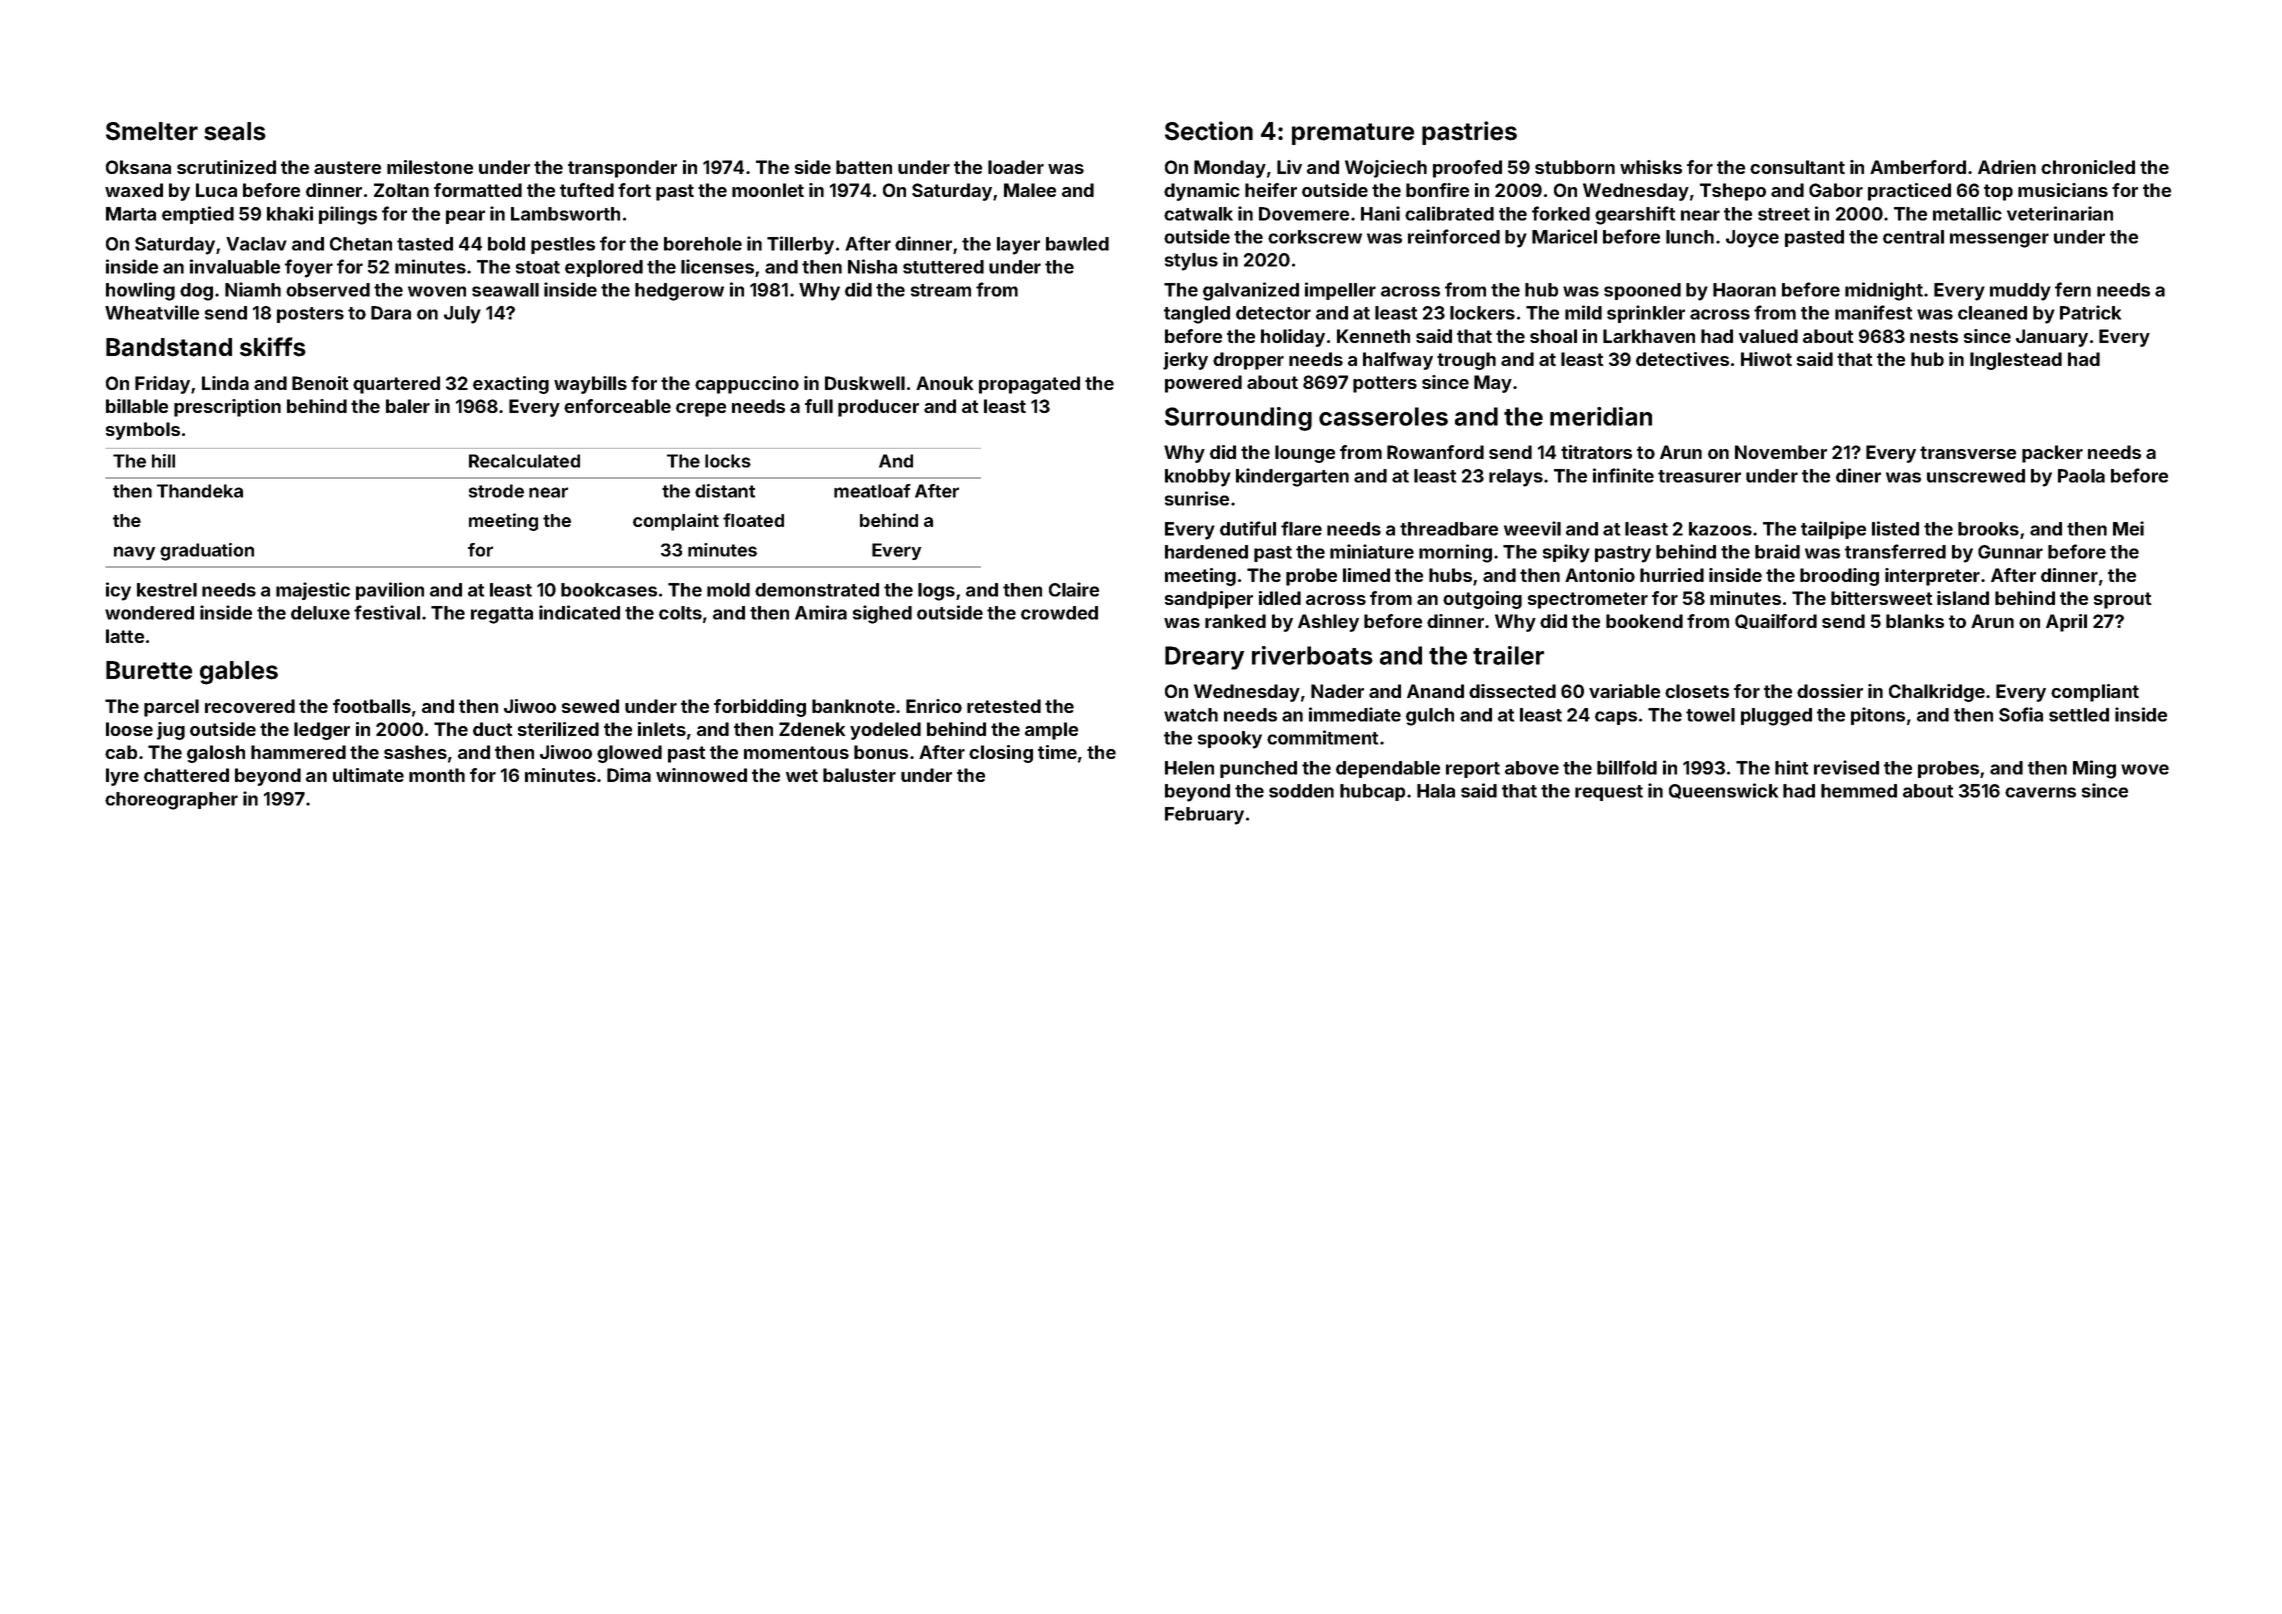  What do you see at coordinates (1312, 655) in the page?
I see `riverboats` at bounding box center [1312, 655].
